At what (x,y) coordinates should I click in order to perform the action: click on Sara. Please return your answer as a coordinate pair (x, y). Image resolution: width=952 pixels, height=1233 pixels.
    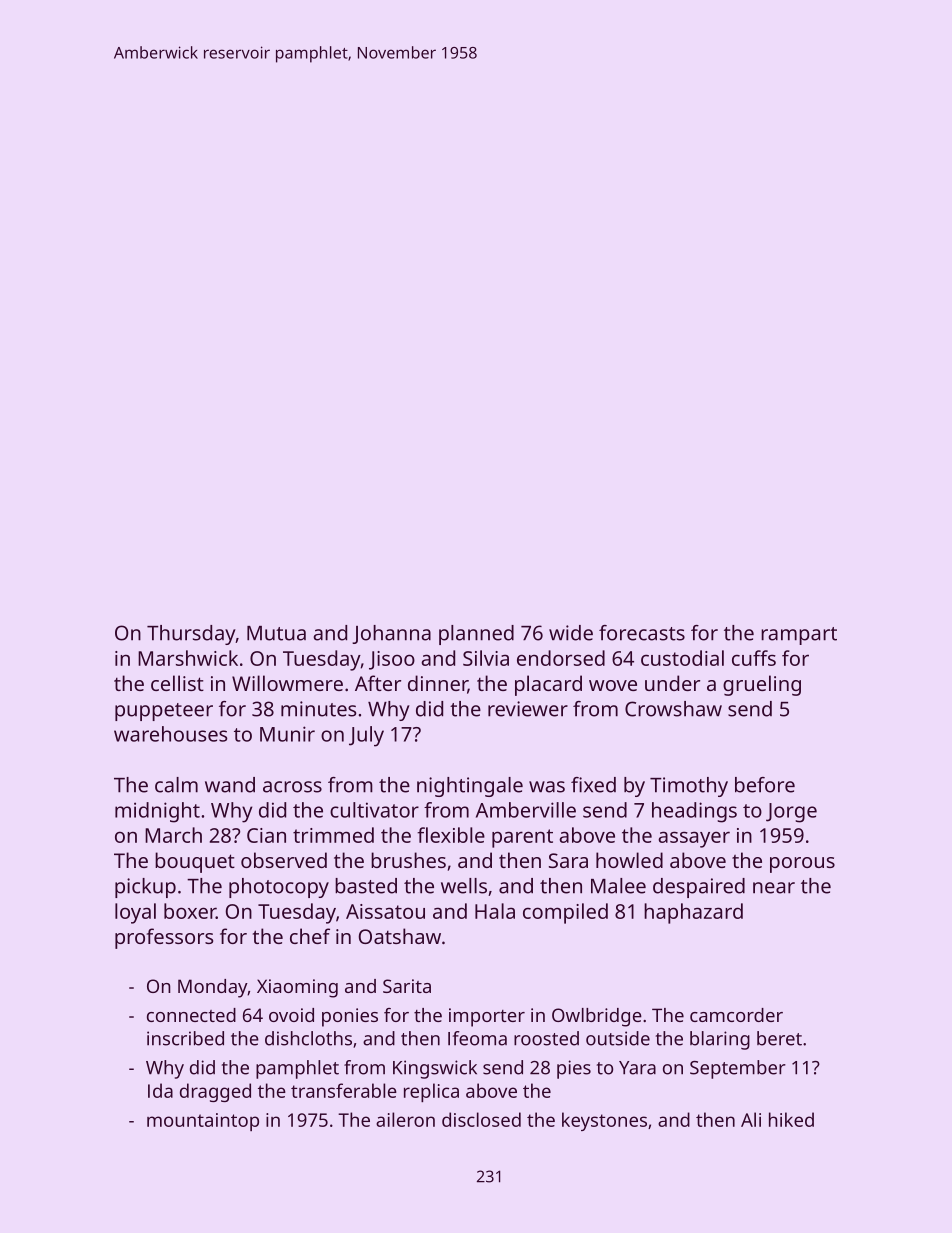
    Looking at the image, I should click on (568, 860).
